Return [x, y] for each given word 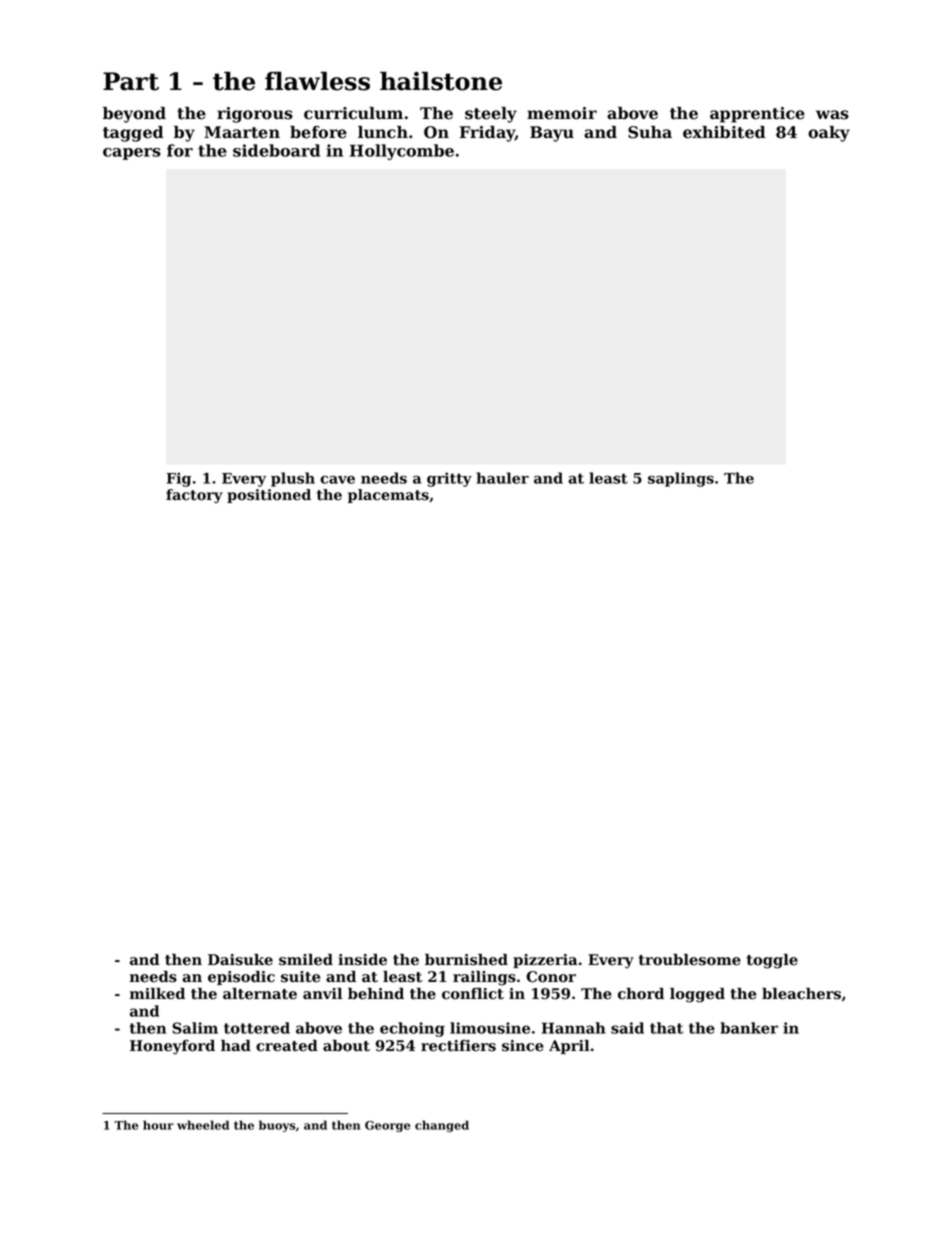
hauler [503, 478]
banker [749, 1028]
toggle [772, 961]
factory [194, 496]
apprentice [757, 115]
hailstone [441, 81]
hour [158, 1125]
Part [131, 81]
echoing [412, 1029]
